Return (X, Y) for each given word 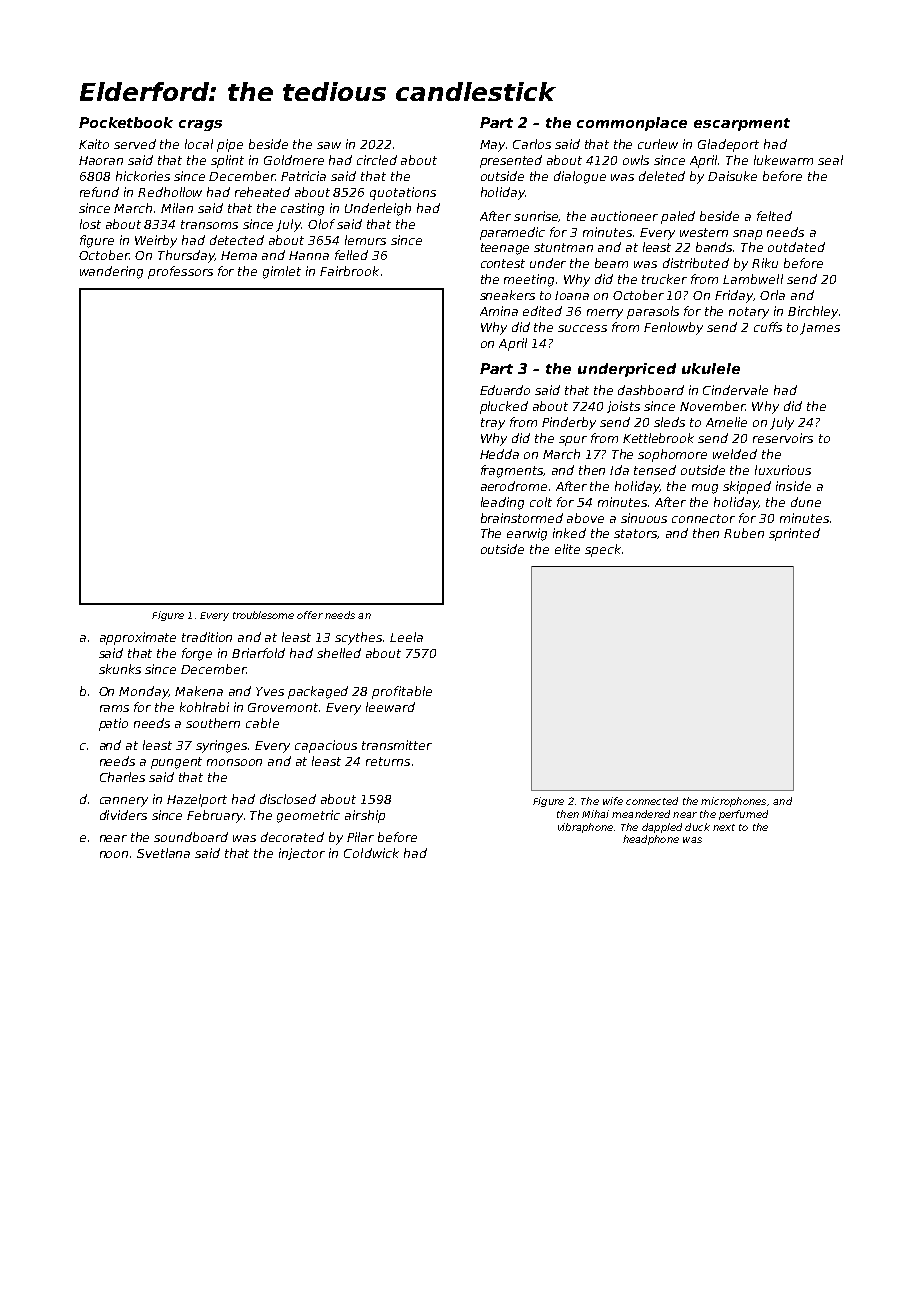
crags (200, 125)
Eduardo (505, 390)
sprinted (794, 534)
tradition (207, 637)
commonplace (632, 124)
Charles (122, 777)
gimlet (282, 272)
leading (502, 503)
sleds (669, 422)
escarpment (742, 124)
